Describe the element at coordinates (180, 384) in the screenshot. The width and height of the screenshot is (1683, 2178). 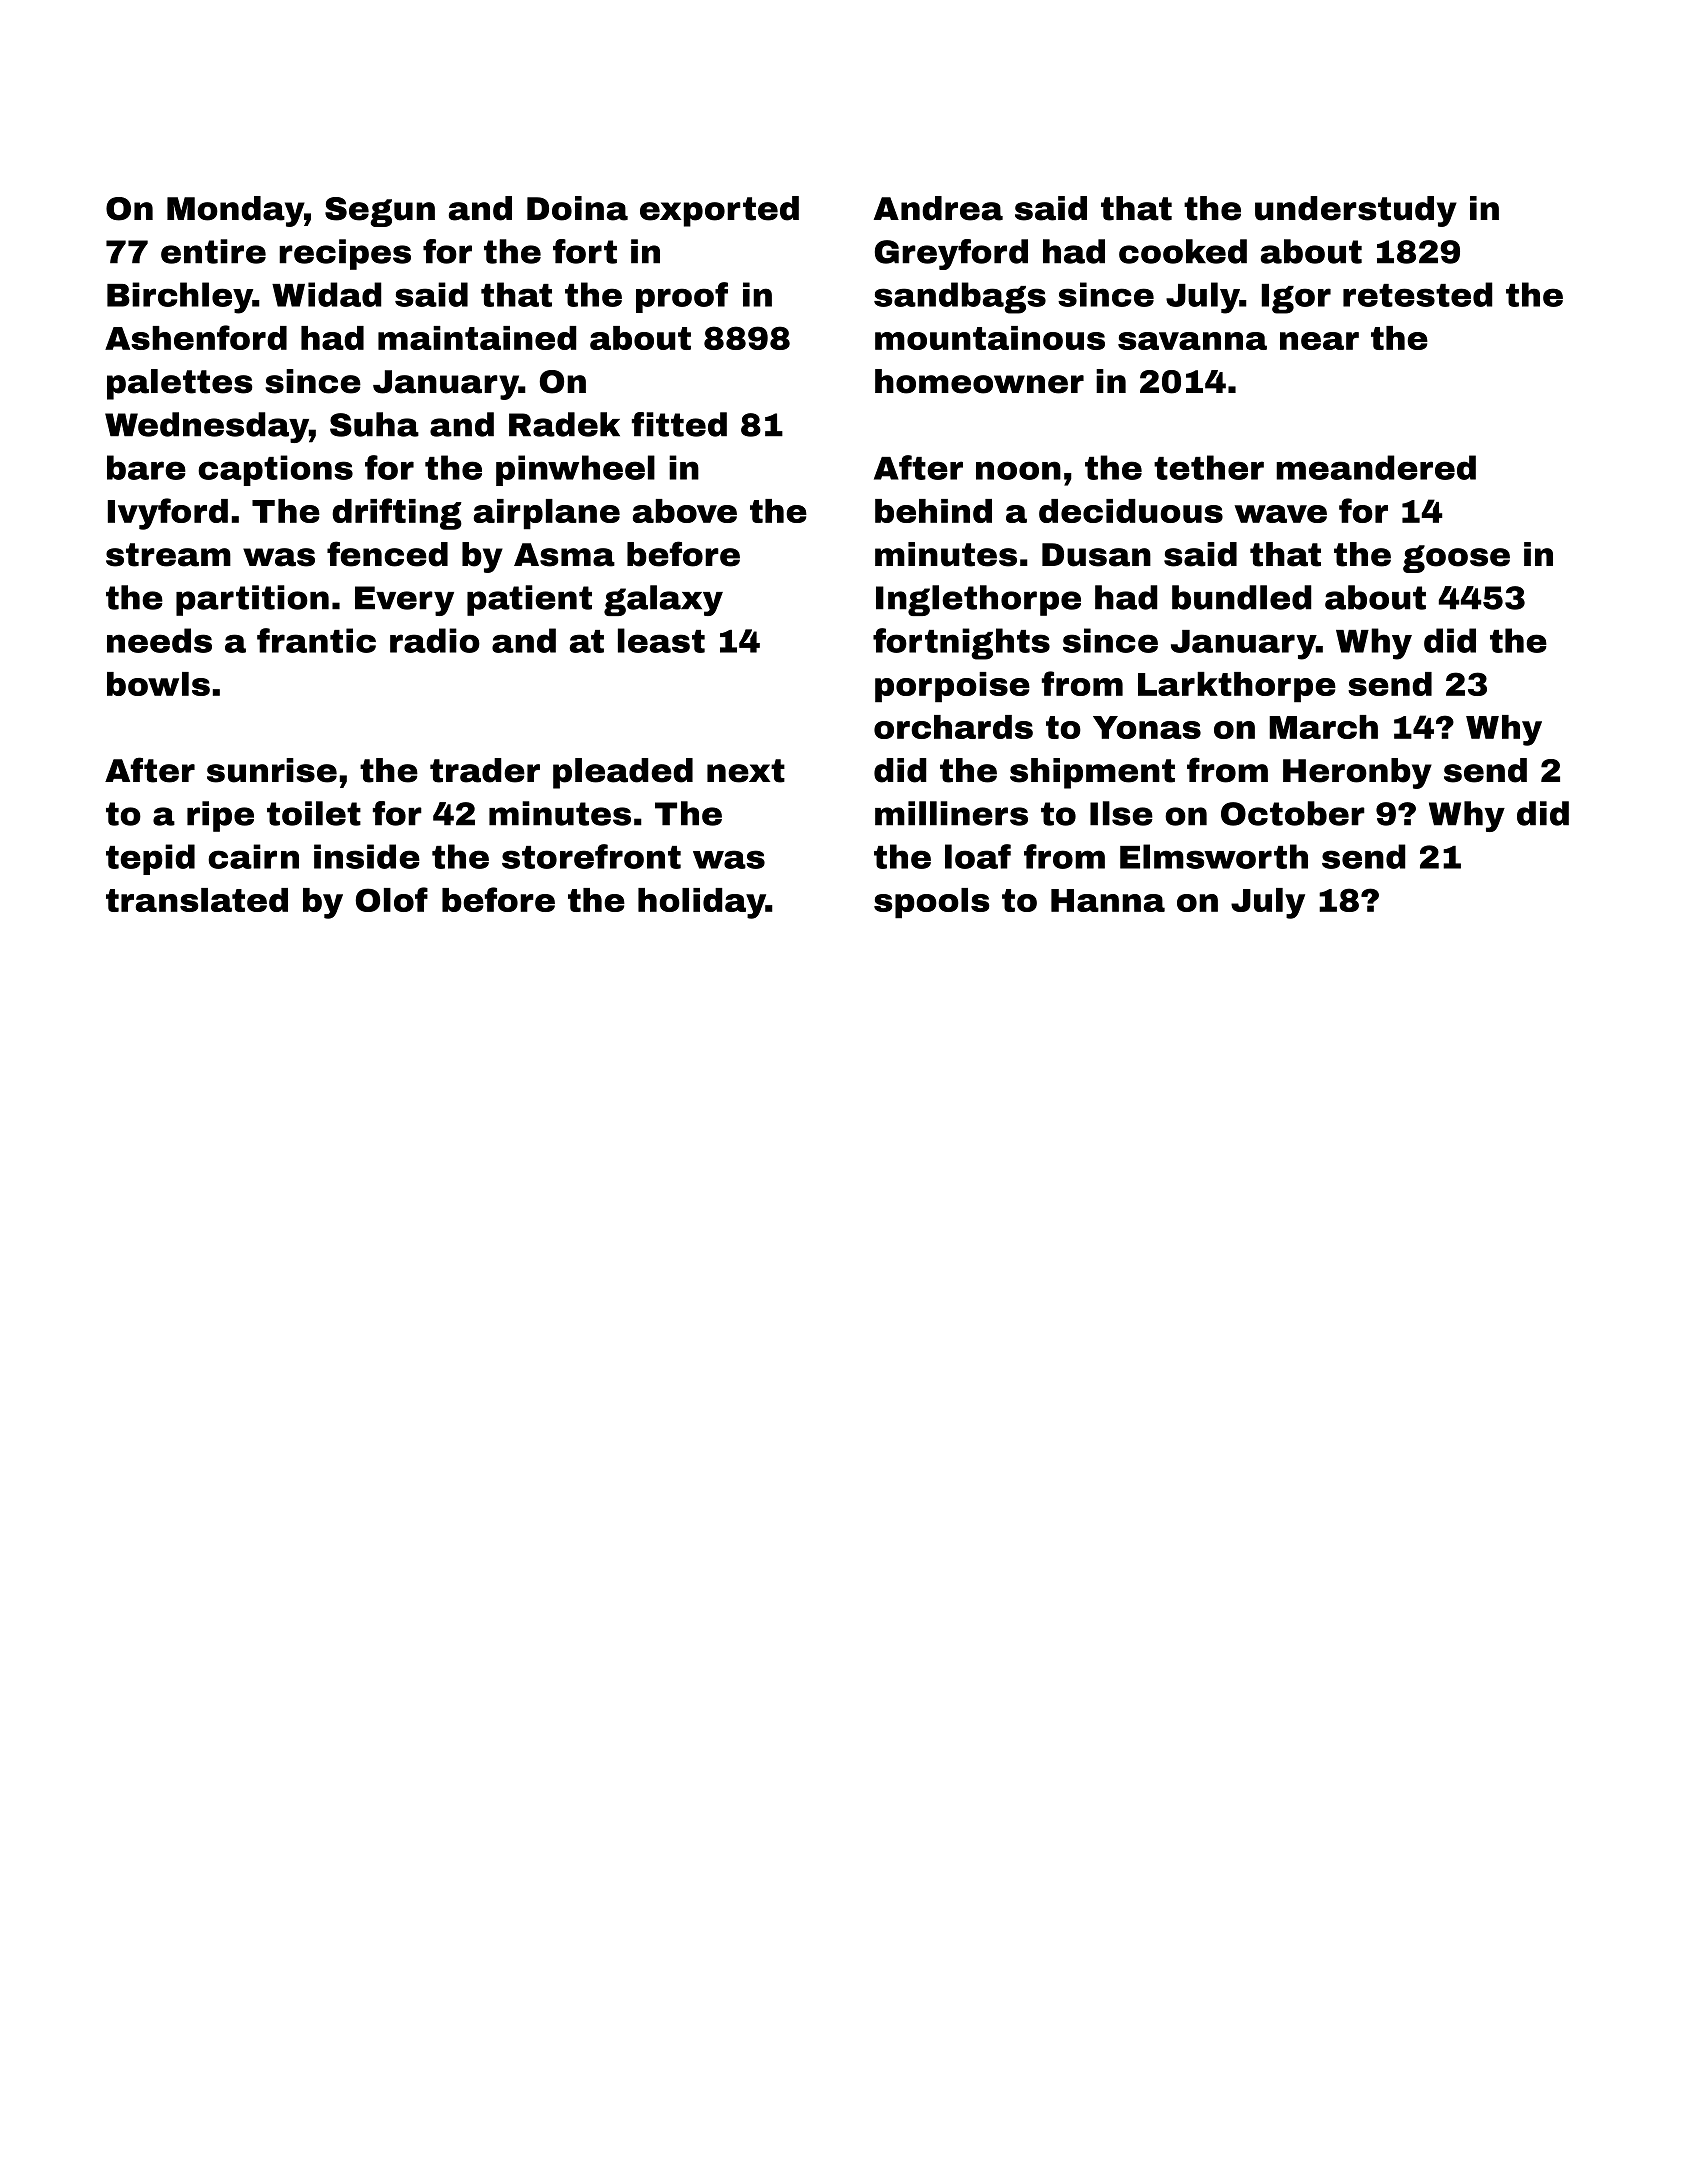
I see `palettes` at that location.
